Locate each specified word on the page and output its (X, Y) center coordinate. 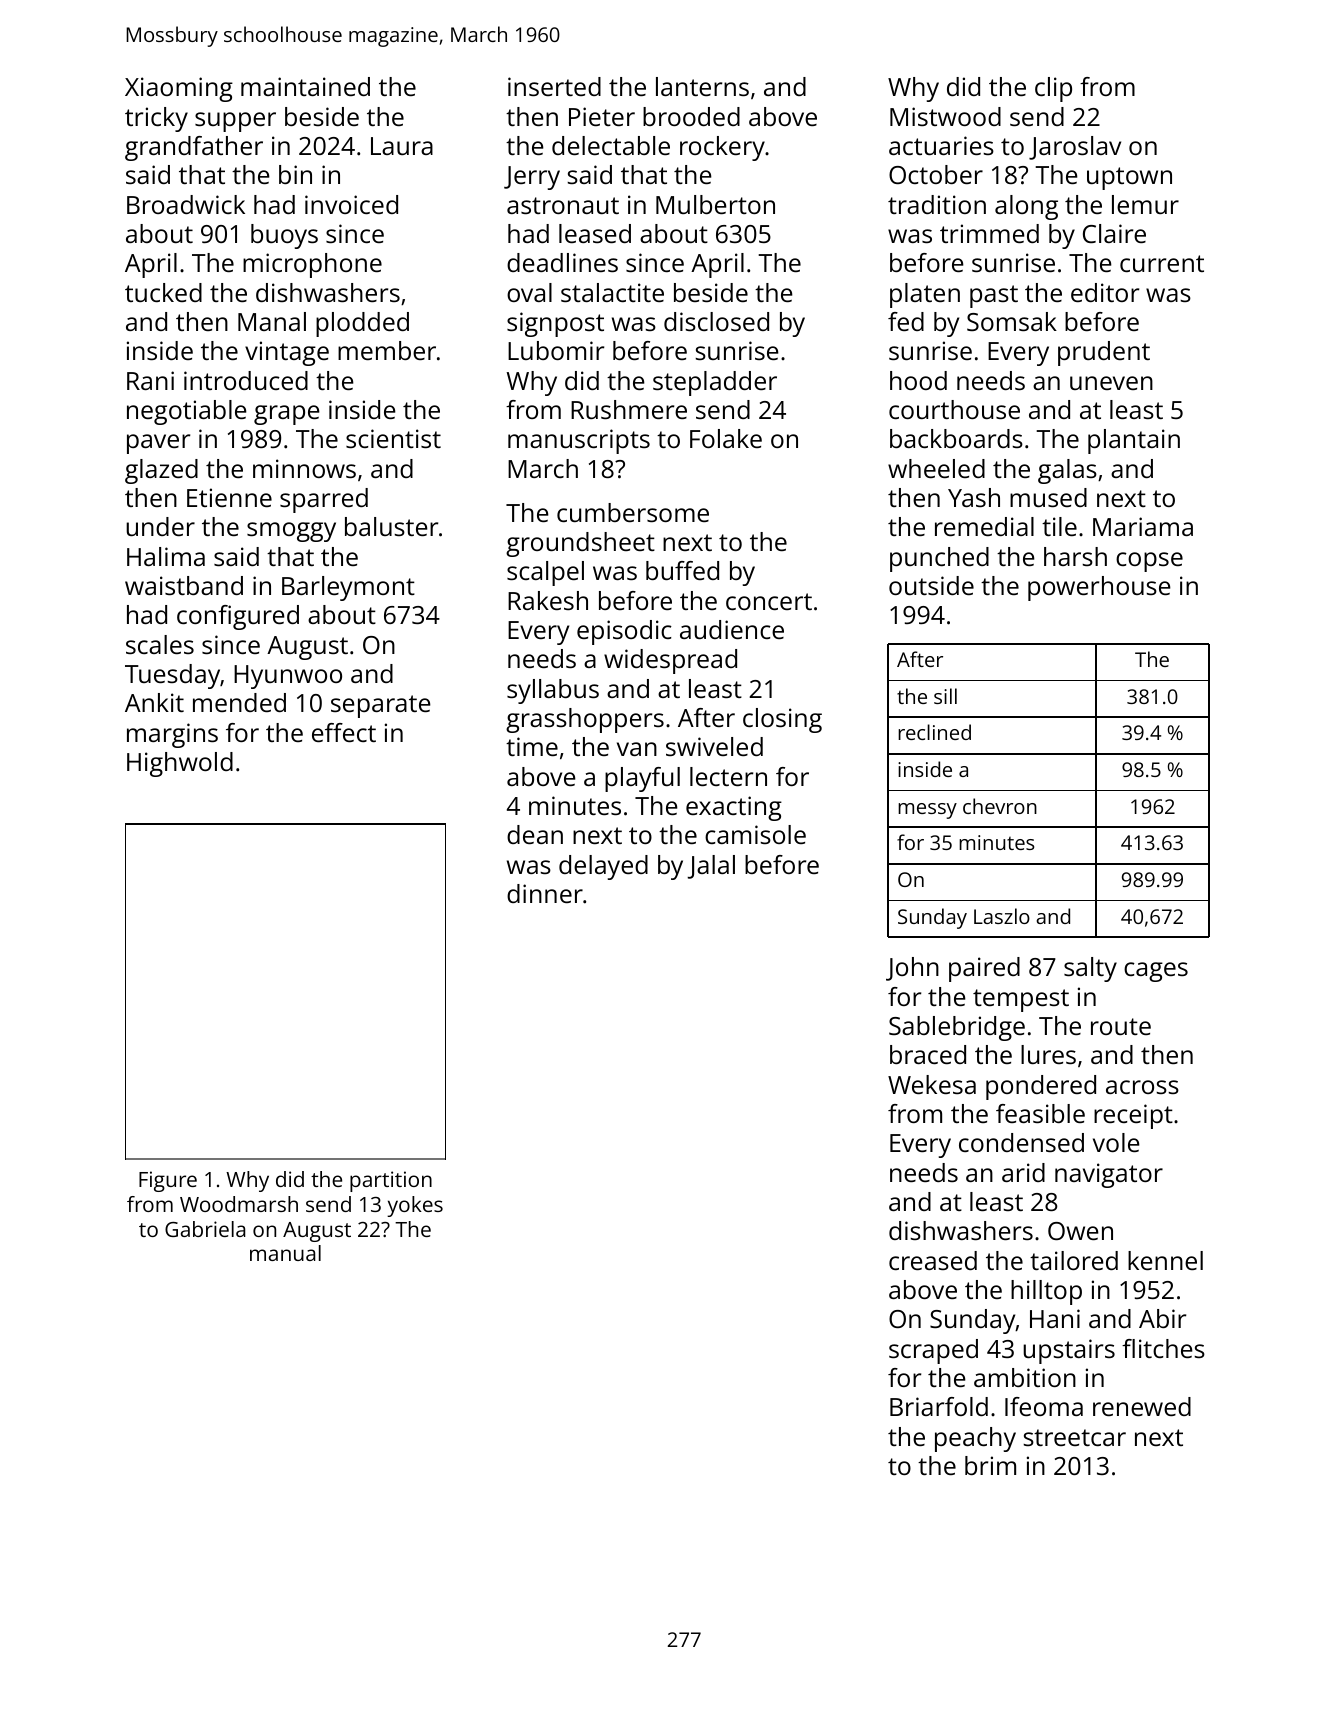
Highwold (180, 764)
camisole (755, 834)
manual (285, 1253)
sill (945, 696)
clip (1053, 89)
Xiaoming (179, 89)
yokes (415, 1206)
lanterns (702, 86)
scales (160, 644)
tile (1059, 526)
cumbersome (633, 512)
